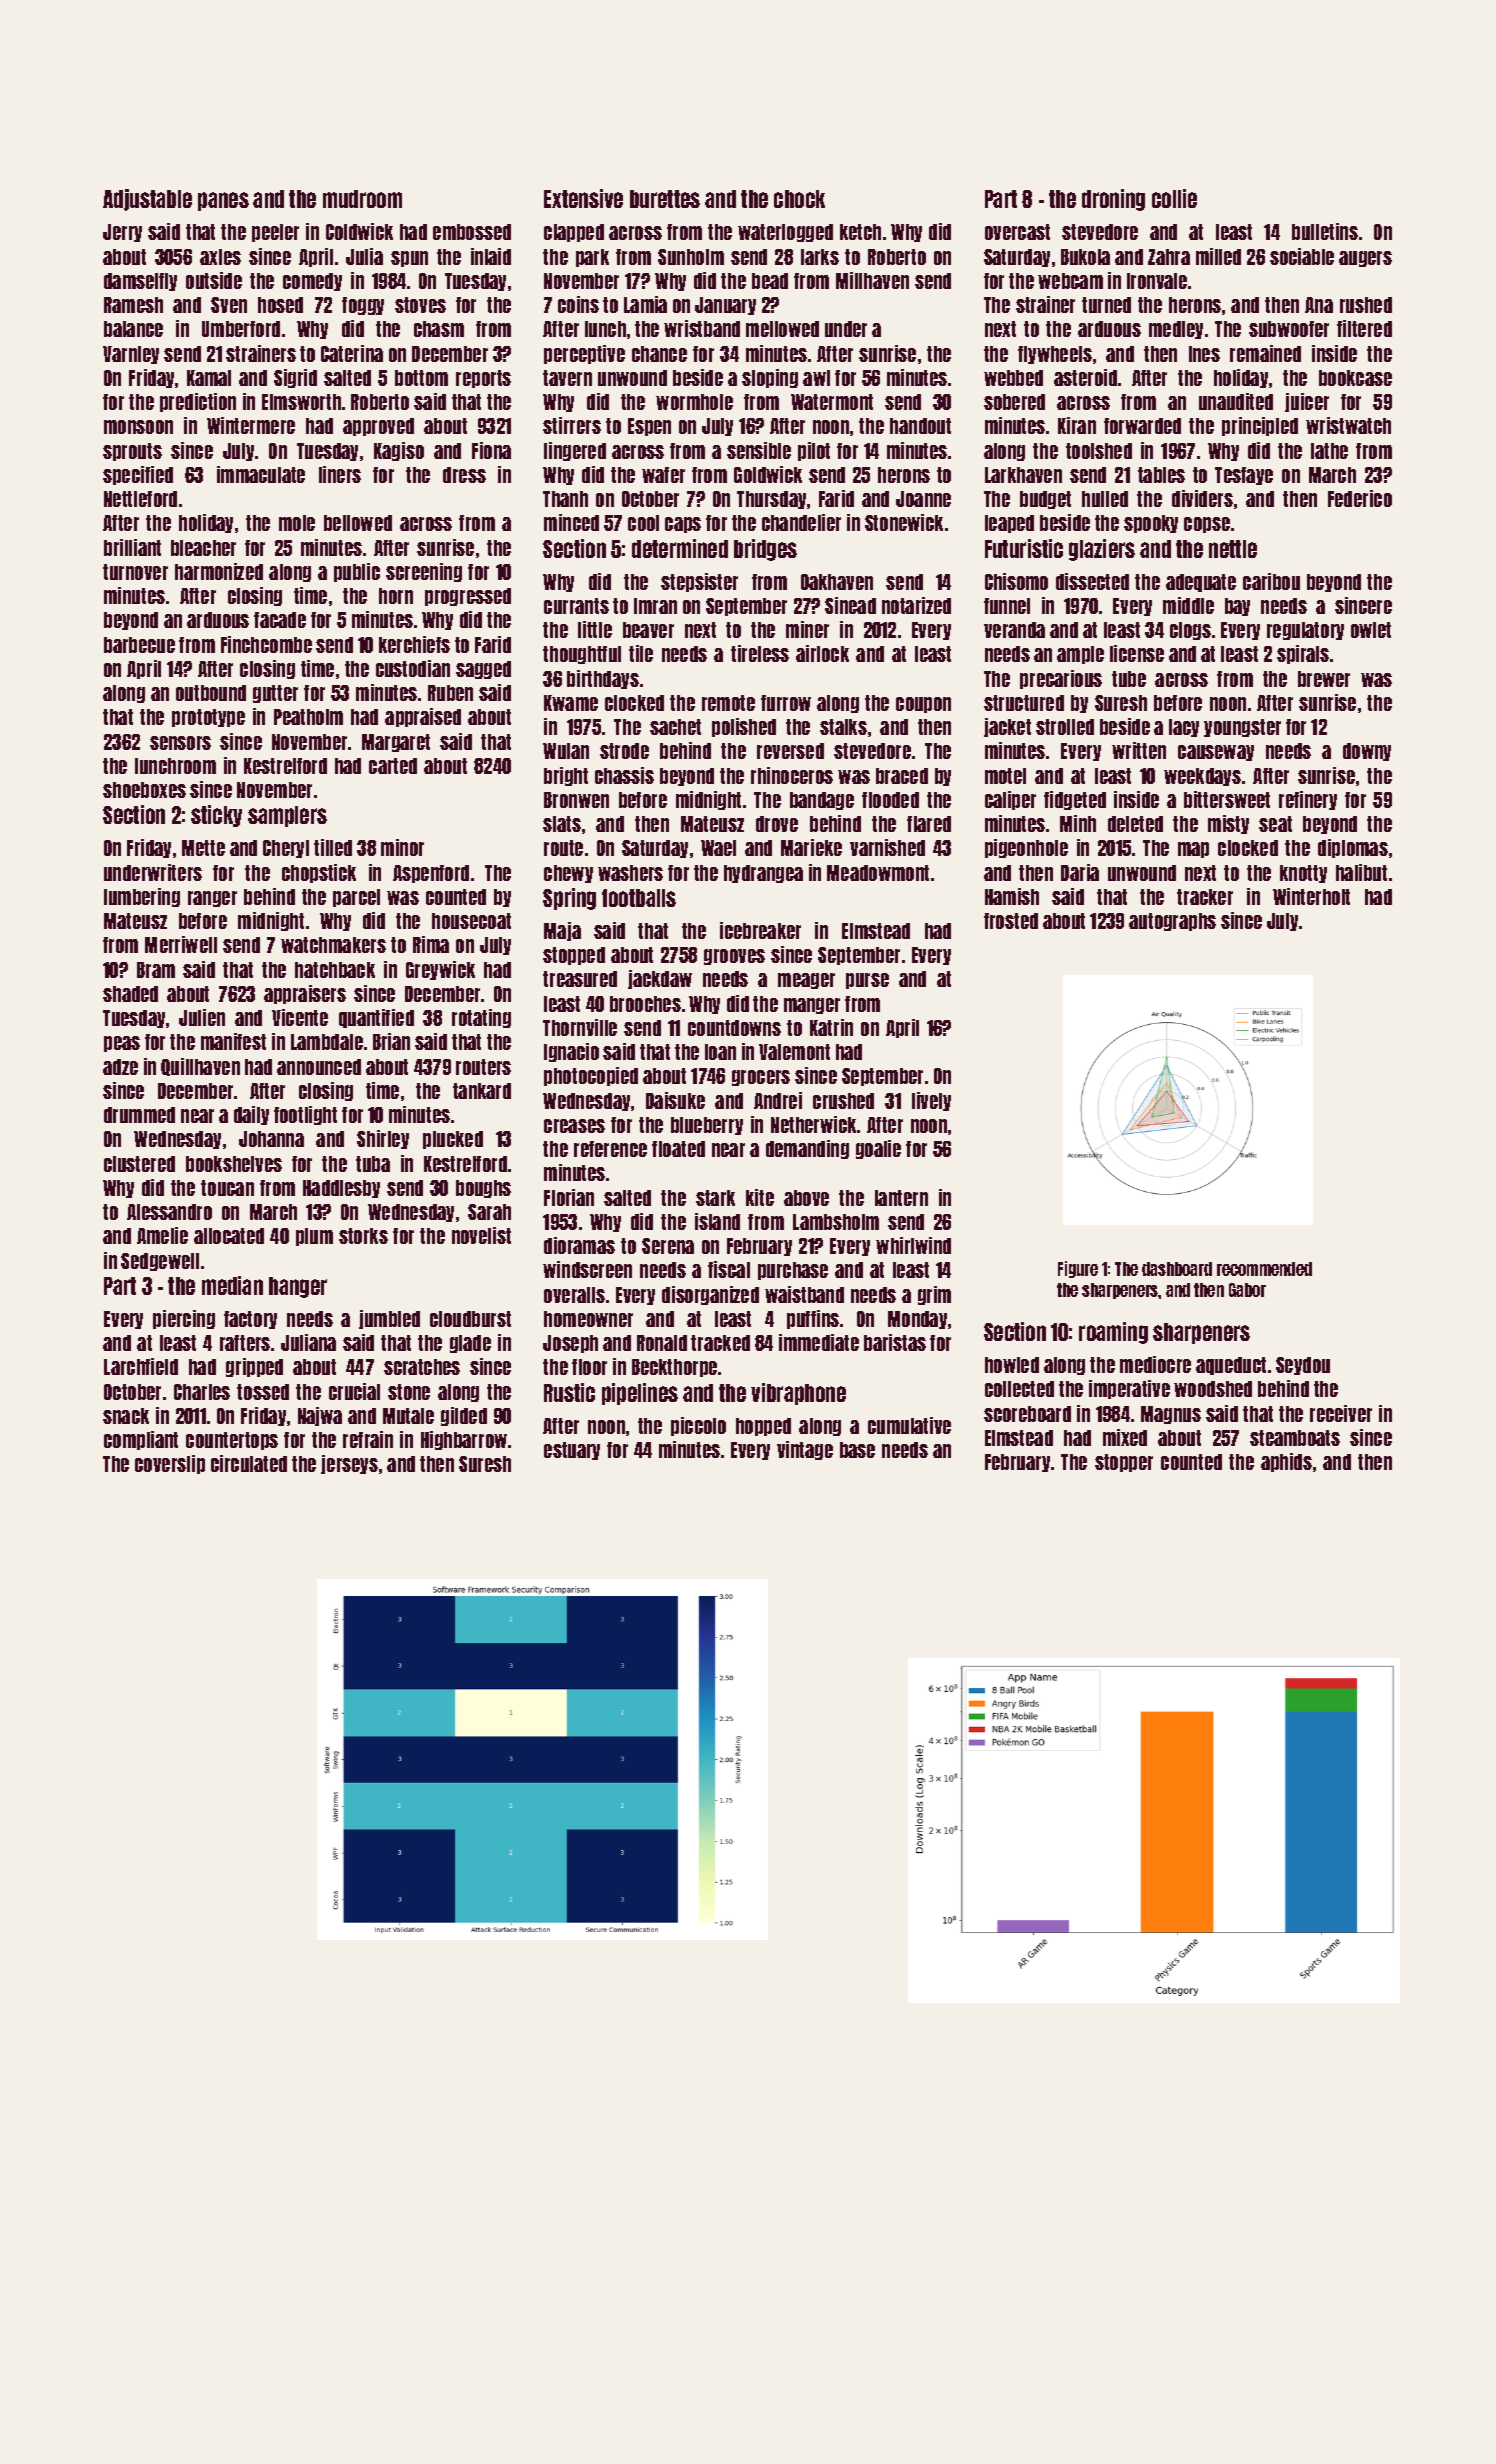 The width and height of the page is (1496, 2464). What do you see at coordinates (1172, 922) in the page?
I see `autographs` at bounding box center [1172, 922].
